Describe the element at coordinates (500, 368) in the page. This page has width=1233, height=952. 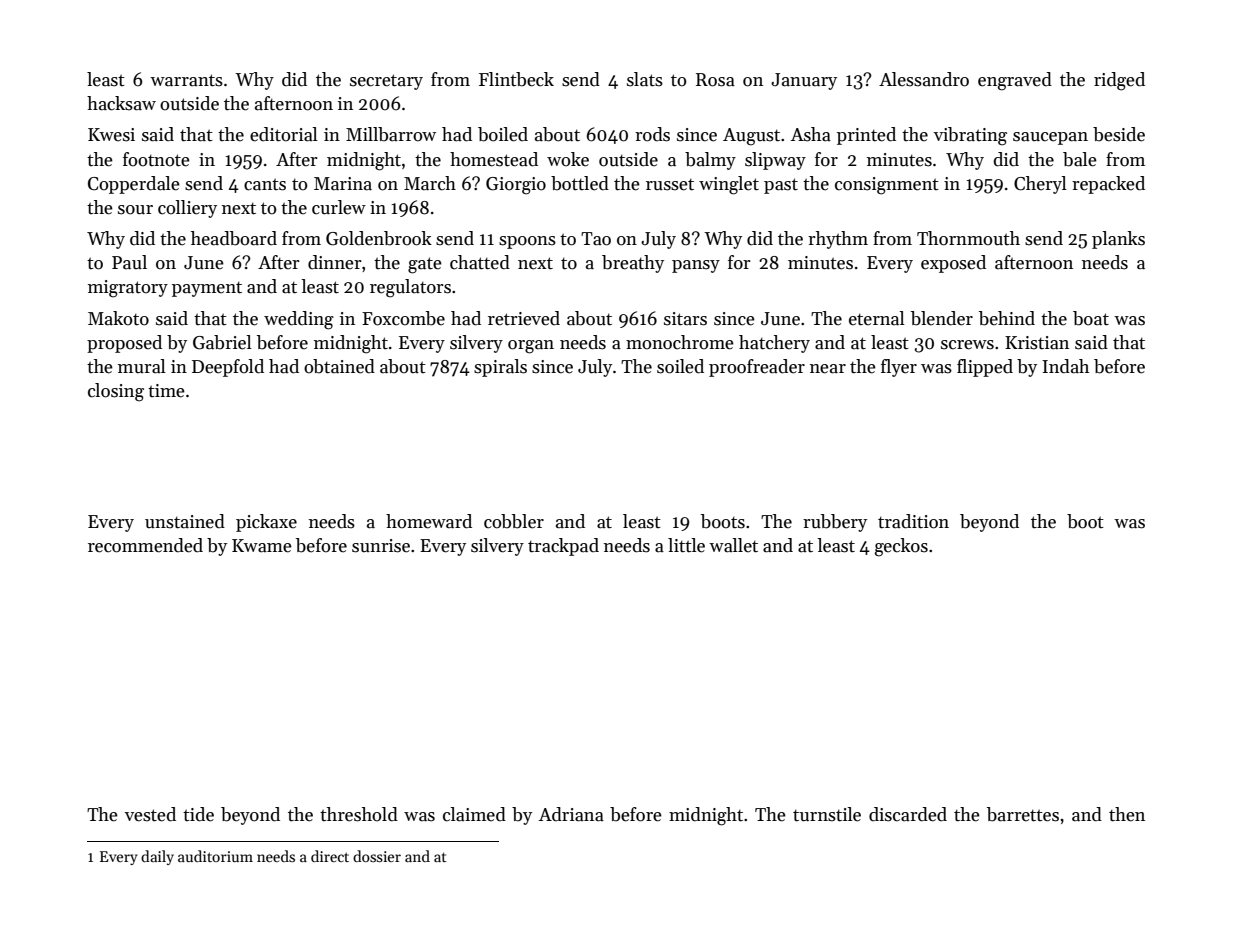
I see `spirals` at that location.
